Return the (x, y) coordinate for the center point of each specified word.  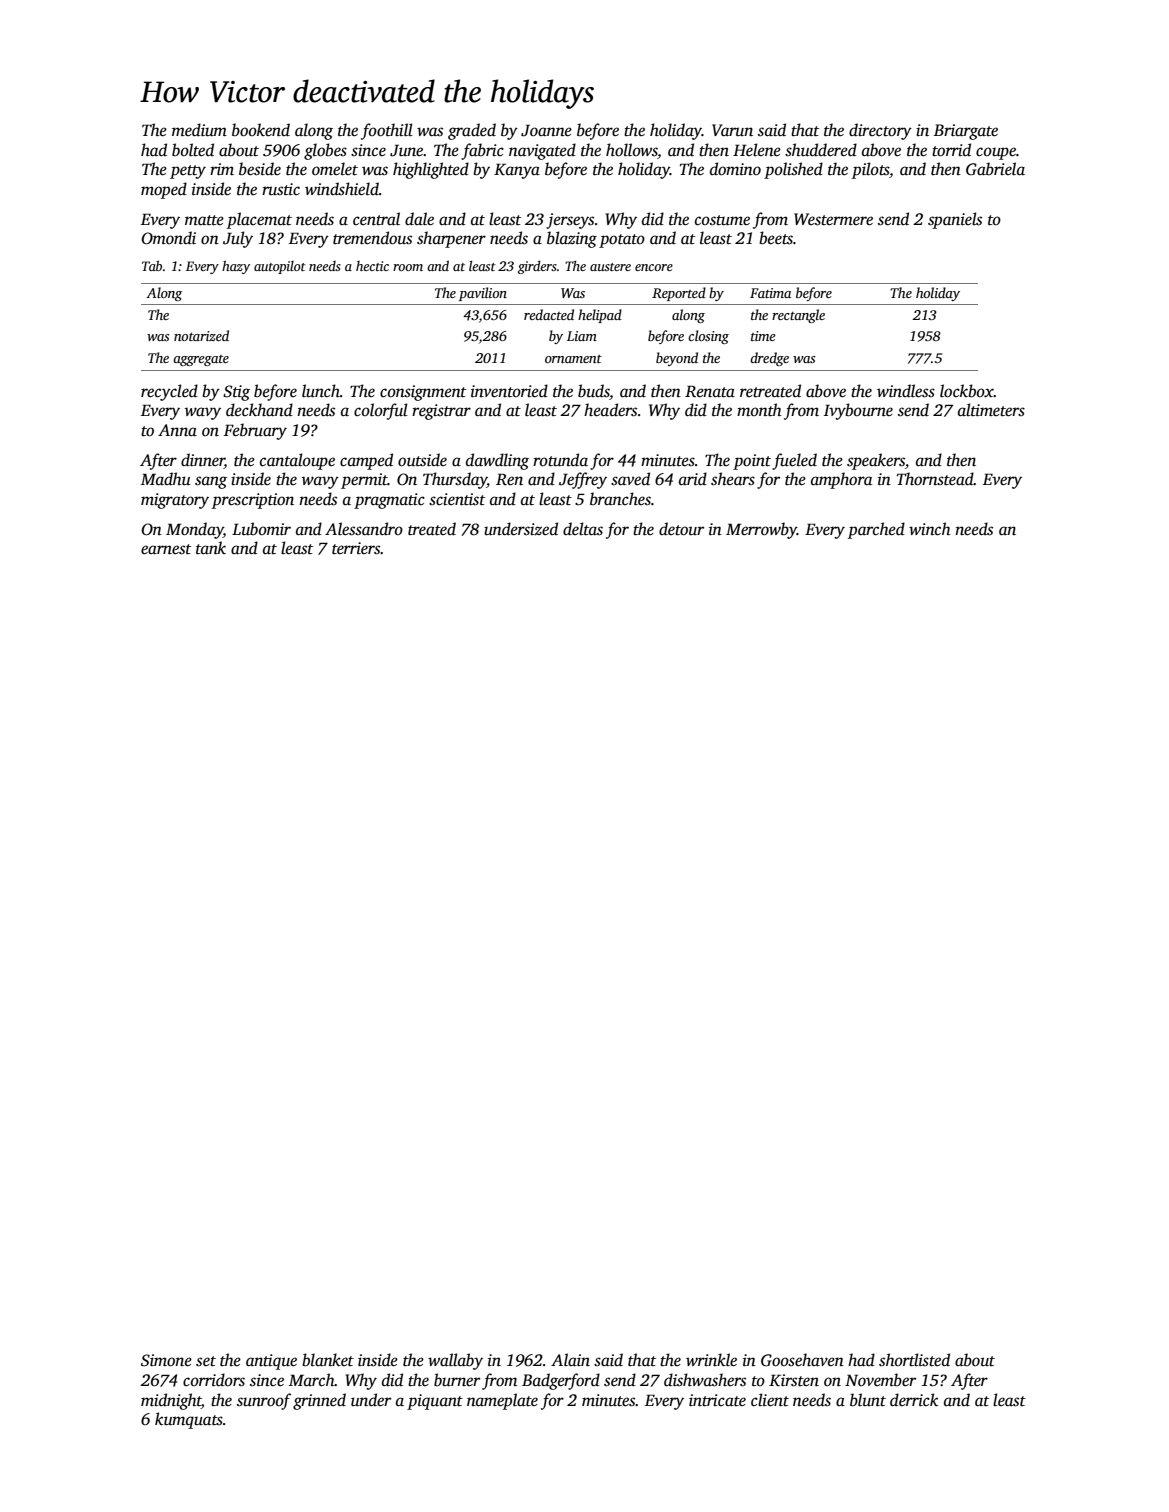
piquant (435, 1402)
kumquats (189, 1420)
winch (930, 529)
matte (204, 220)
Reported (679, 294)
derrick (914, 1400)
